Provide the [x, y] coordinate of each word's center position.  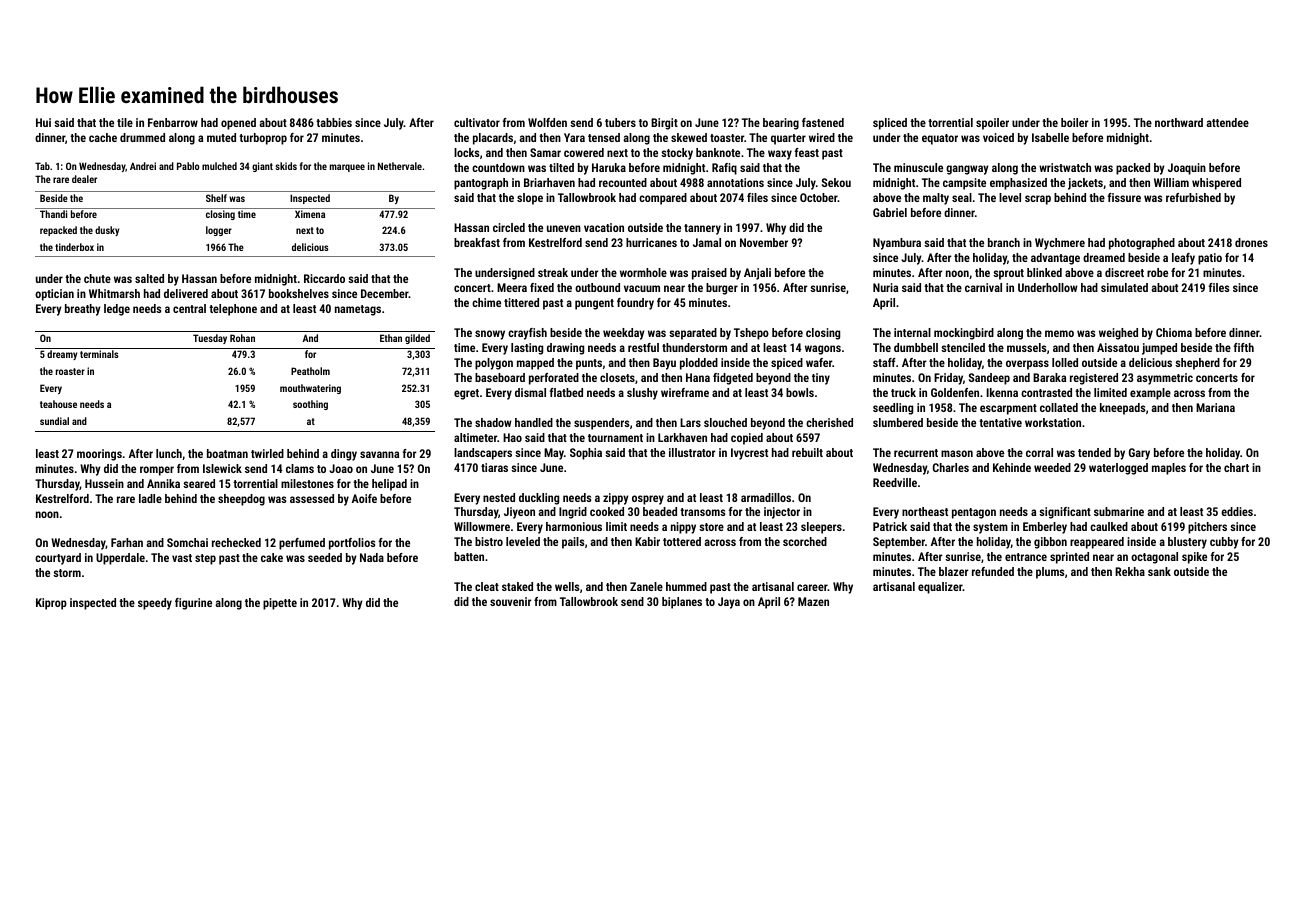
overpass [1027, 365]
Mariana [1215, 407]
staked [517, 586]
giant [262, 167]
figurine [193, 604]
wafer [819, 362]
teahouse [58, 404]
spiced [787, 364]
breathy [83, 310]
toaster [727, 138]
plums [1050, 573]
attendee [1227, 122]
